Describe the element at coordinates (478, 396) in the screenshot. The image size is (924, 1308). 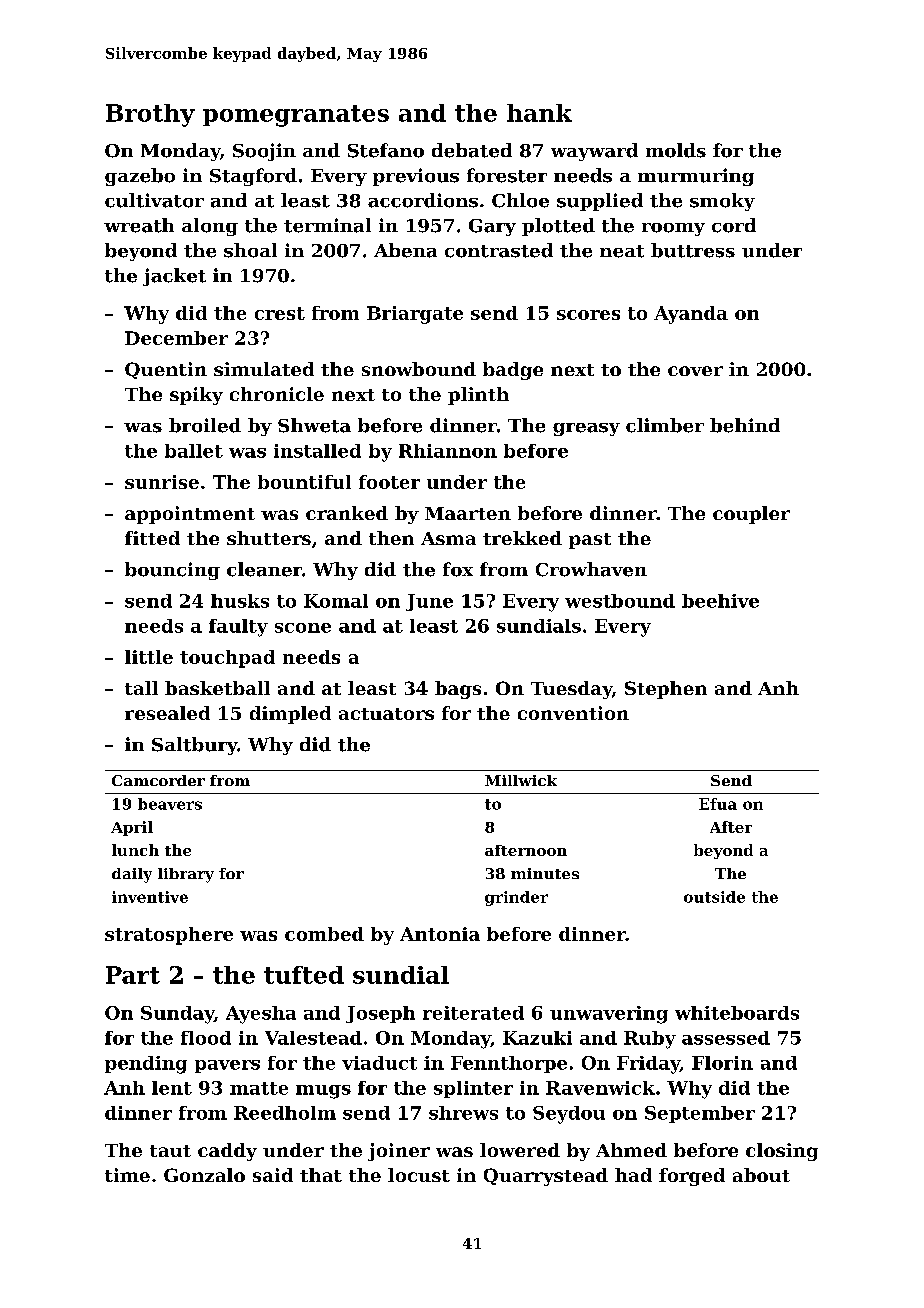
I see `plinth` at that location.
